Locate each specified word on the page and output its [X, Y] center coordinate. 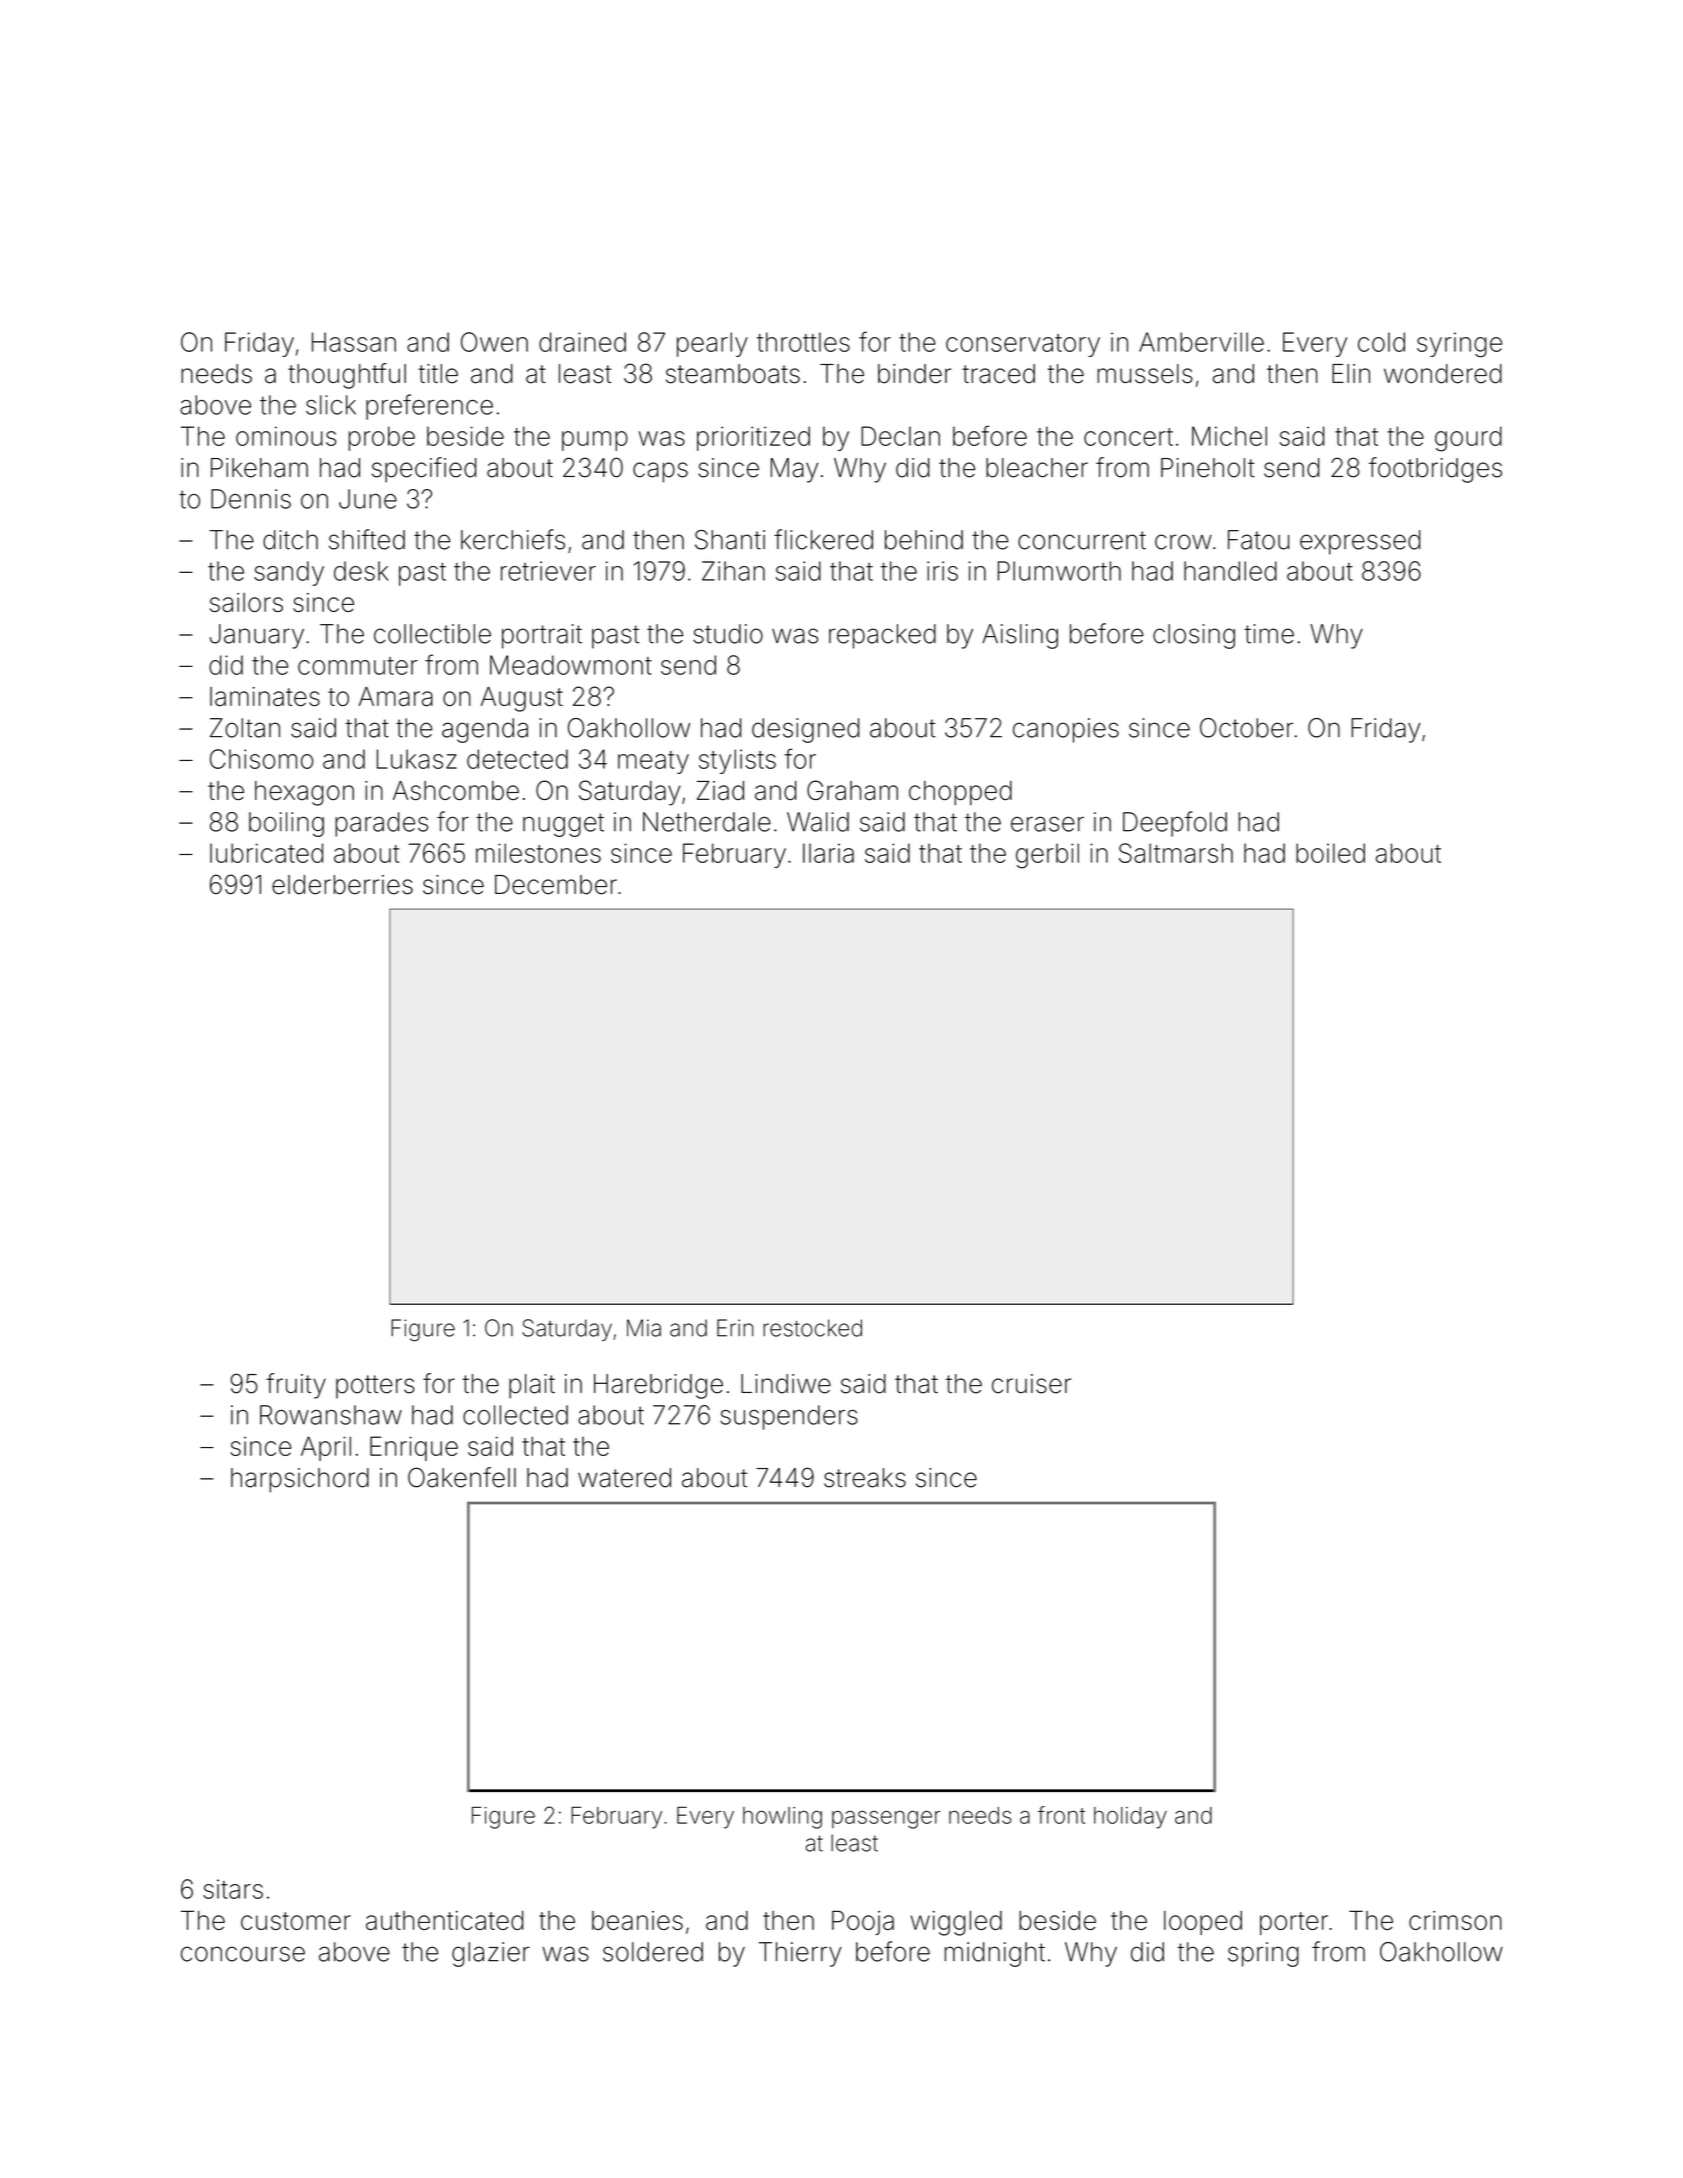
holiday [1130, 1818]
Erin [735, 1328]
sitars [233, 1889]
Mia [644, 1328]
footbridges [1435, 470]
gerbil [1047, 856]
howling [782, 1818]
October [1246, 728]
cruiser [1031, 1384]
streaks [865, 1478]
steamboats [733, 374]
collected [515, 1415]
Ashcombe [456, 790]
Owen [494, 342]
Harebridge [658, 1386]
